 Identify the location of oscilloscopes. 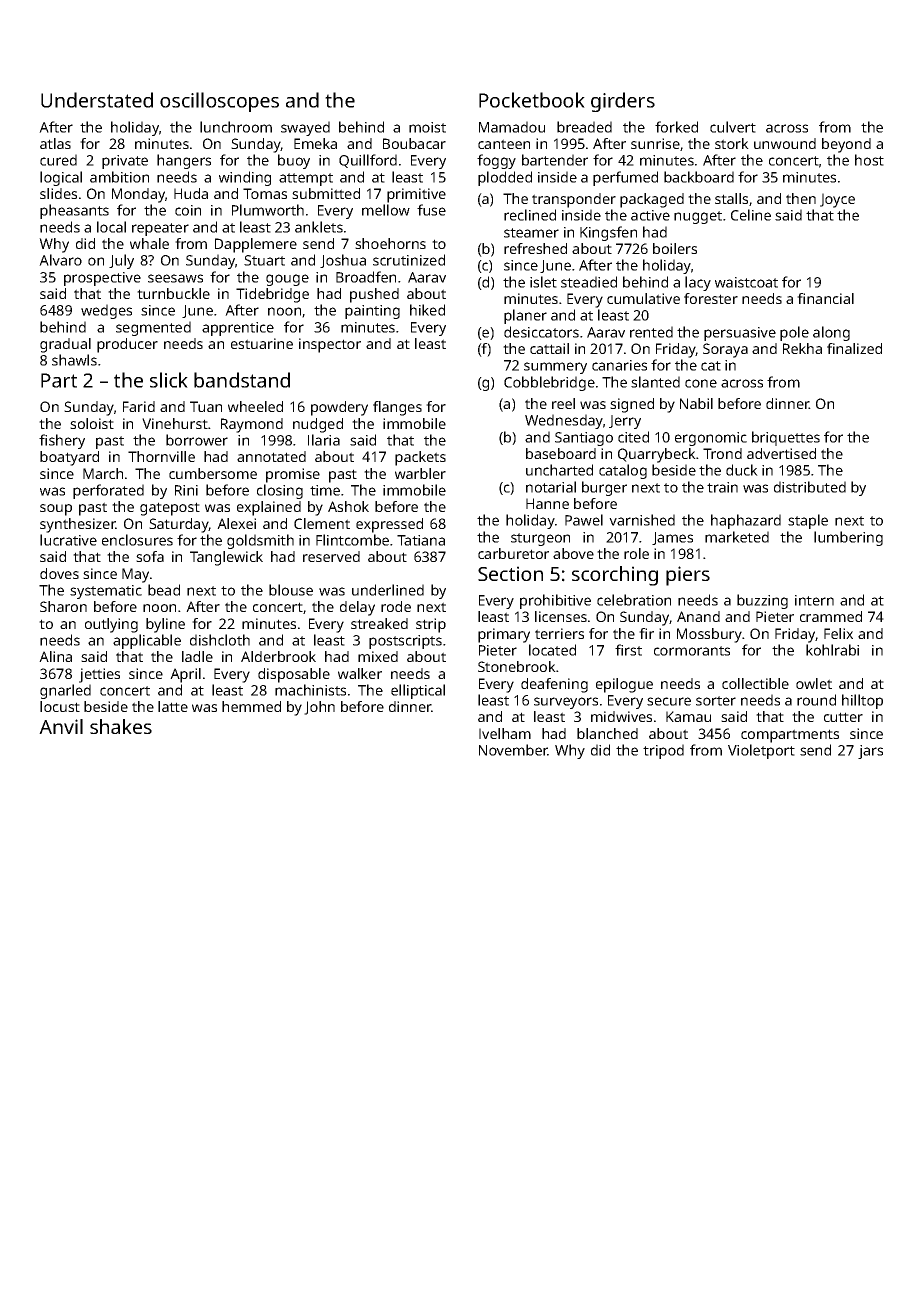
(219, 102).
